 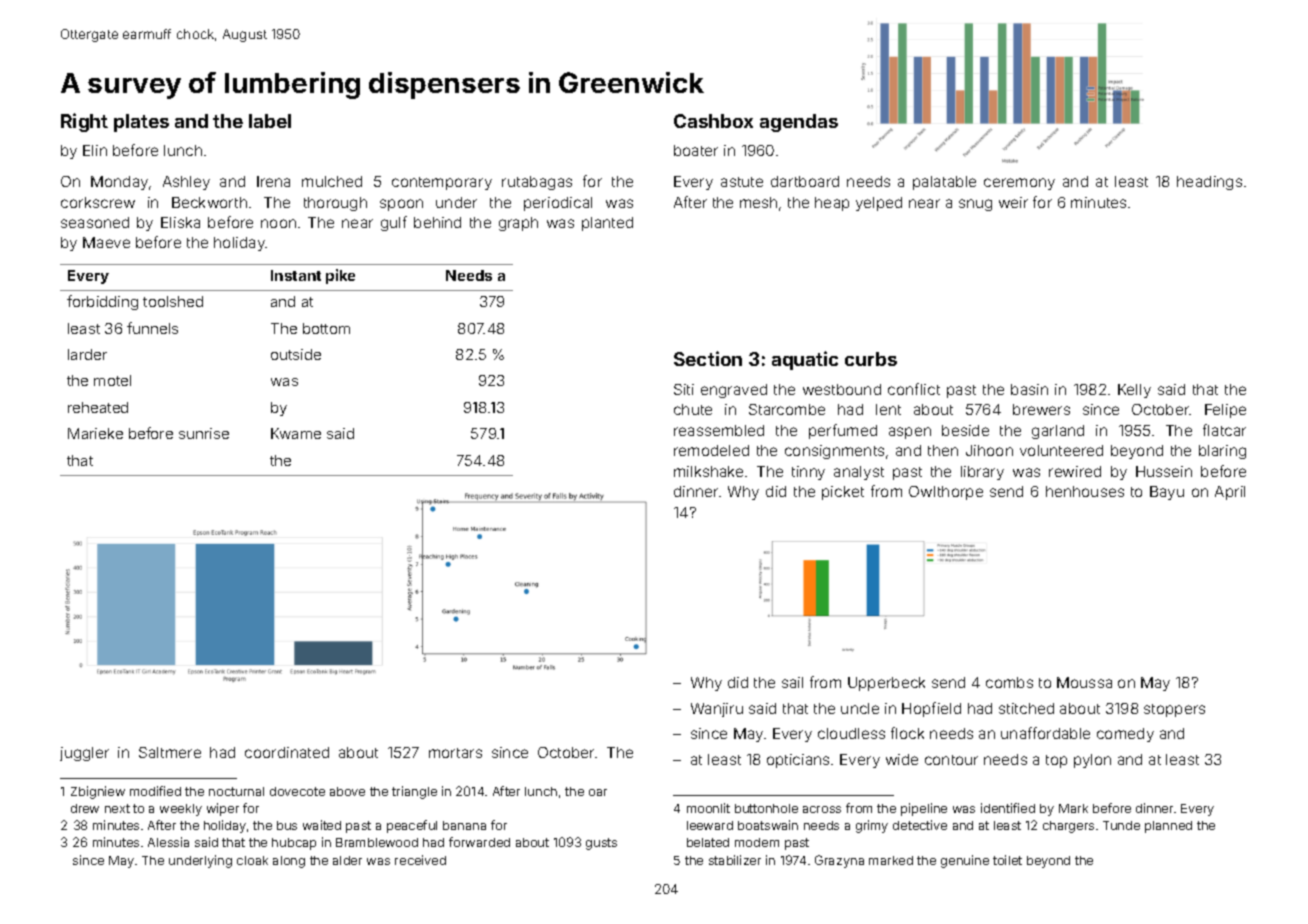 What do you see at coordinates (141, 123) in the page?
I see `plates` at bounding box center [141, 123].
